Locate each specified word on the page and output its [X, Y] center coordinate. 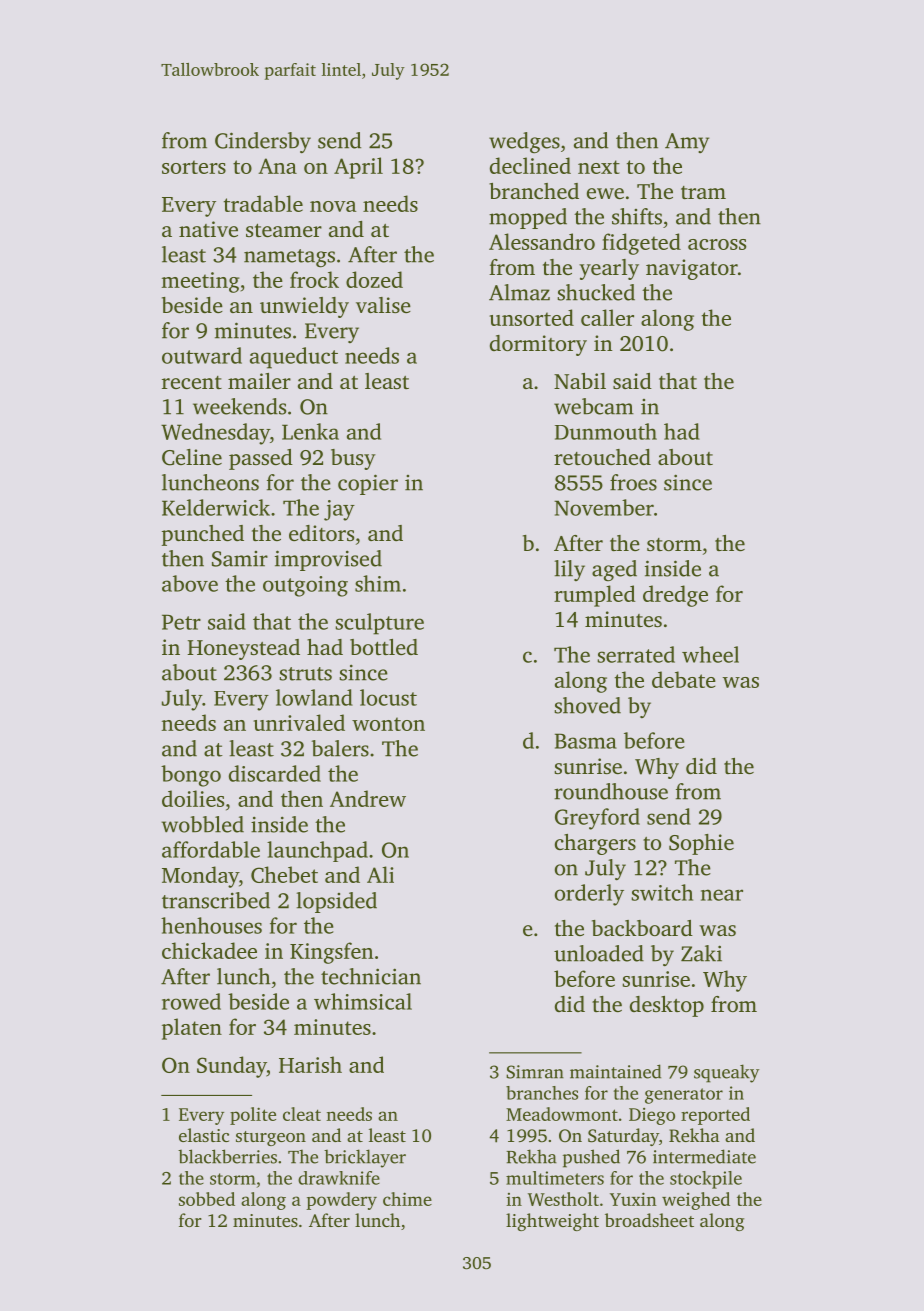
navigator [692, 269]
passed [261, 459]
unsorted [531, 317]
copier [368, 484]
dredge [675, 596]
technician [371, 976]
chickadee [209, 950]
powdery [341, 1201]
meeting [201, 282]
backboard [642, 928]
